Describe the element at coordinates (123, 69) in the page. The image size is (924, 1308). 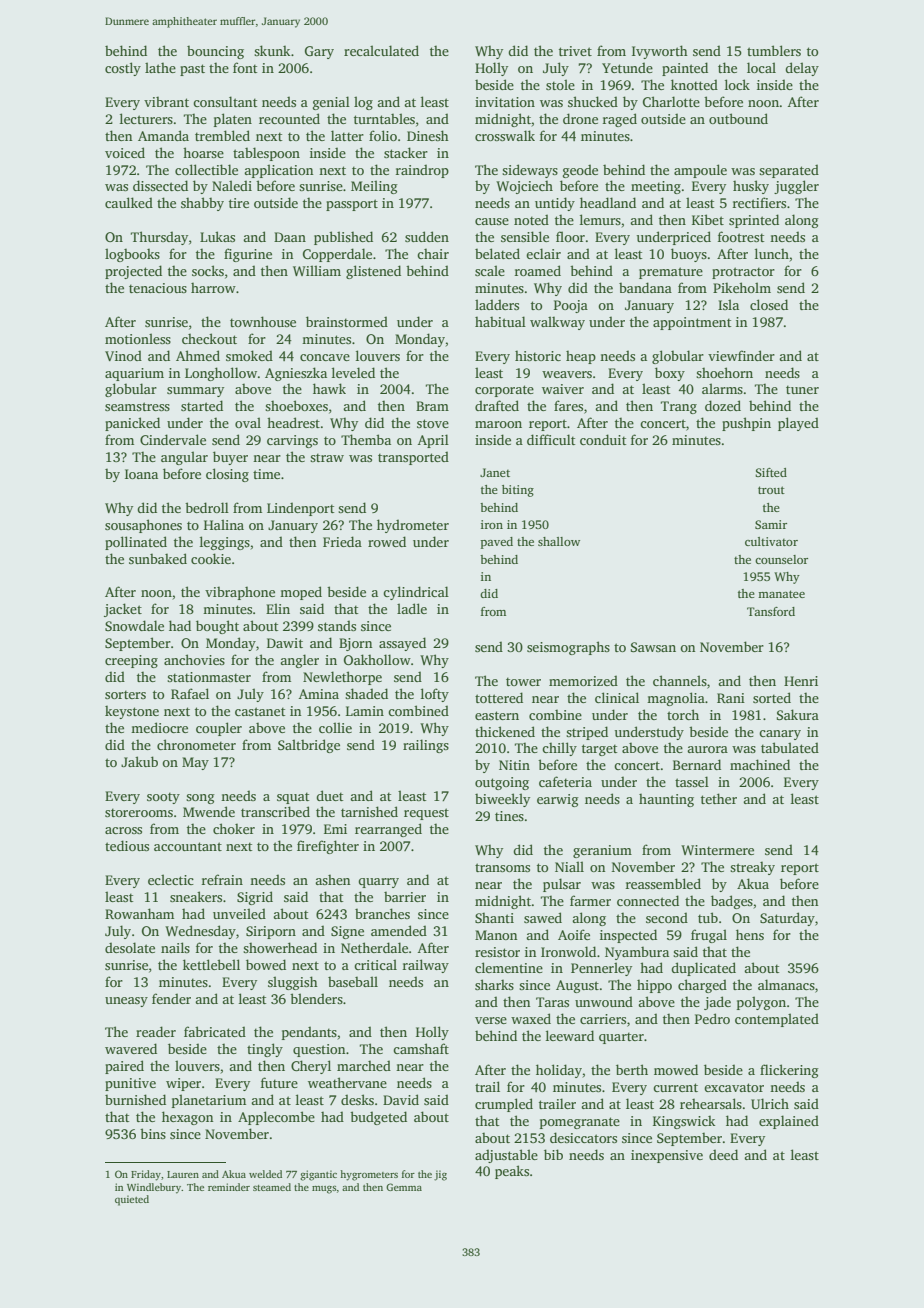
I see `costly` at that location.
